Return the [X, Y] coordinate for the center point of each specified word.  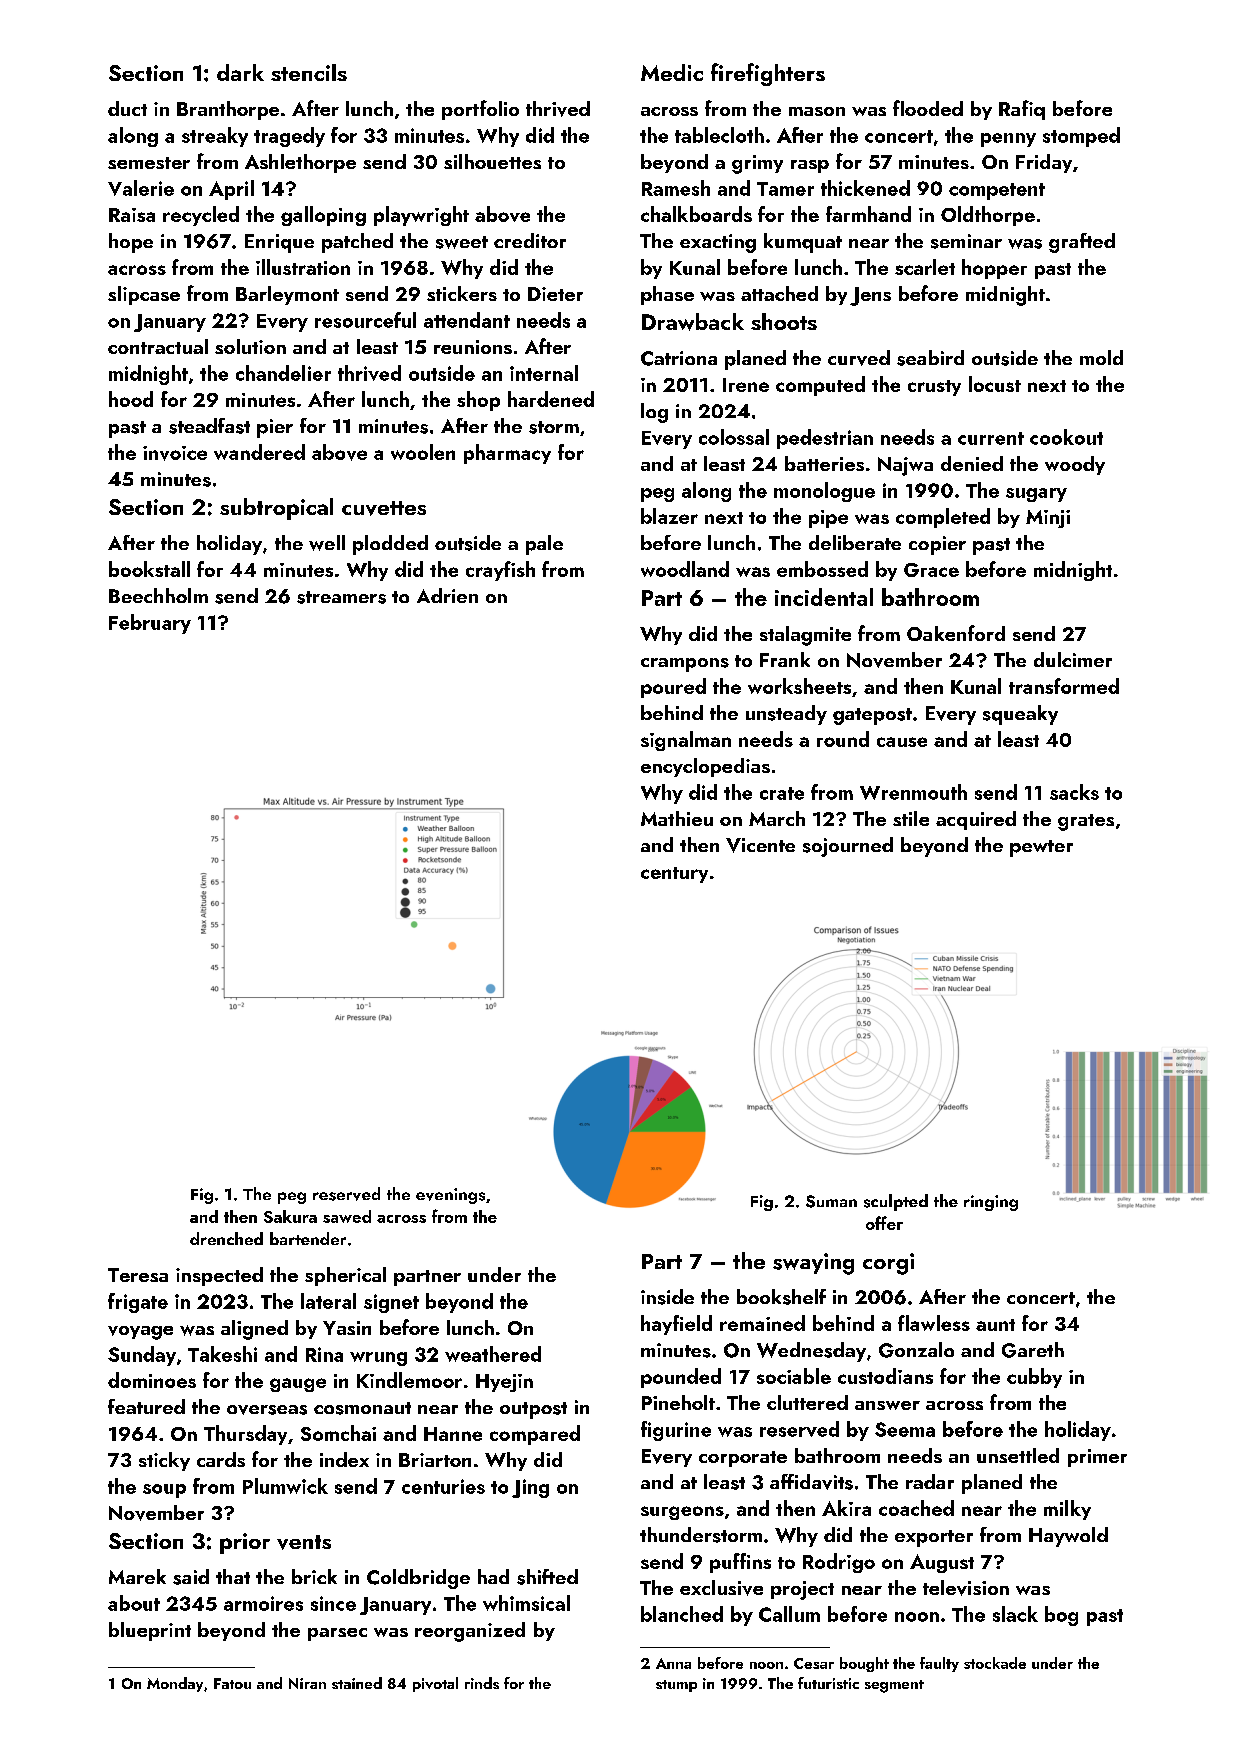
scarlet [925, 267]
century [674, 875]
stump [676, 1686]
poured [673, 688]
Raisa [132, 215]
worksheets [799, 686]
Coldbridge [418, 1579]
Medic [672, 72]
